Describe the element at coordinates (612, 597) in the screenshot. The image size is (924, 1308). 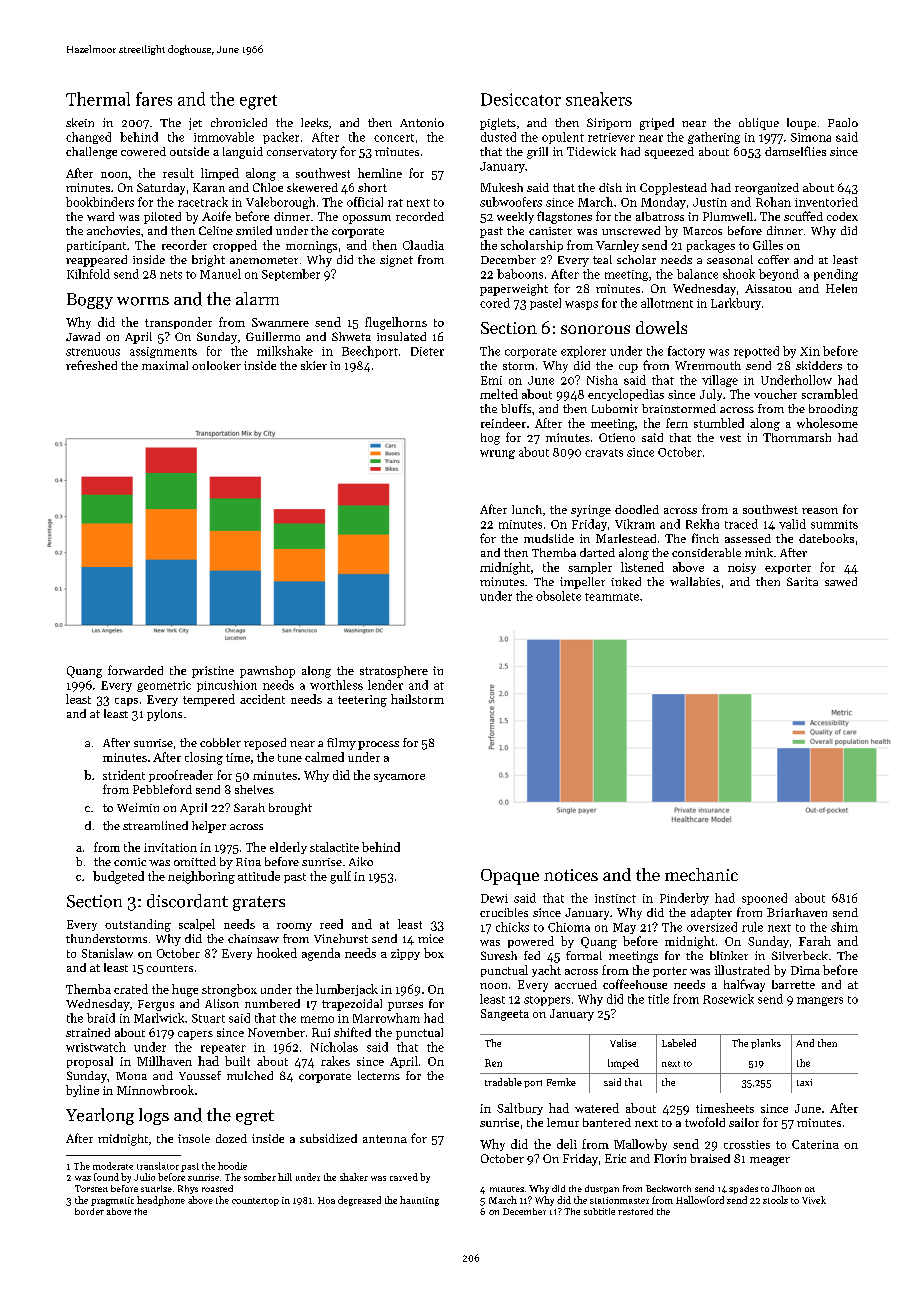
I see `teammate` at that location.
